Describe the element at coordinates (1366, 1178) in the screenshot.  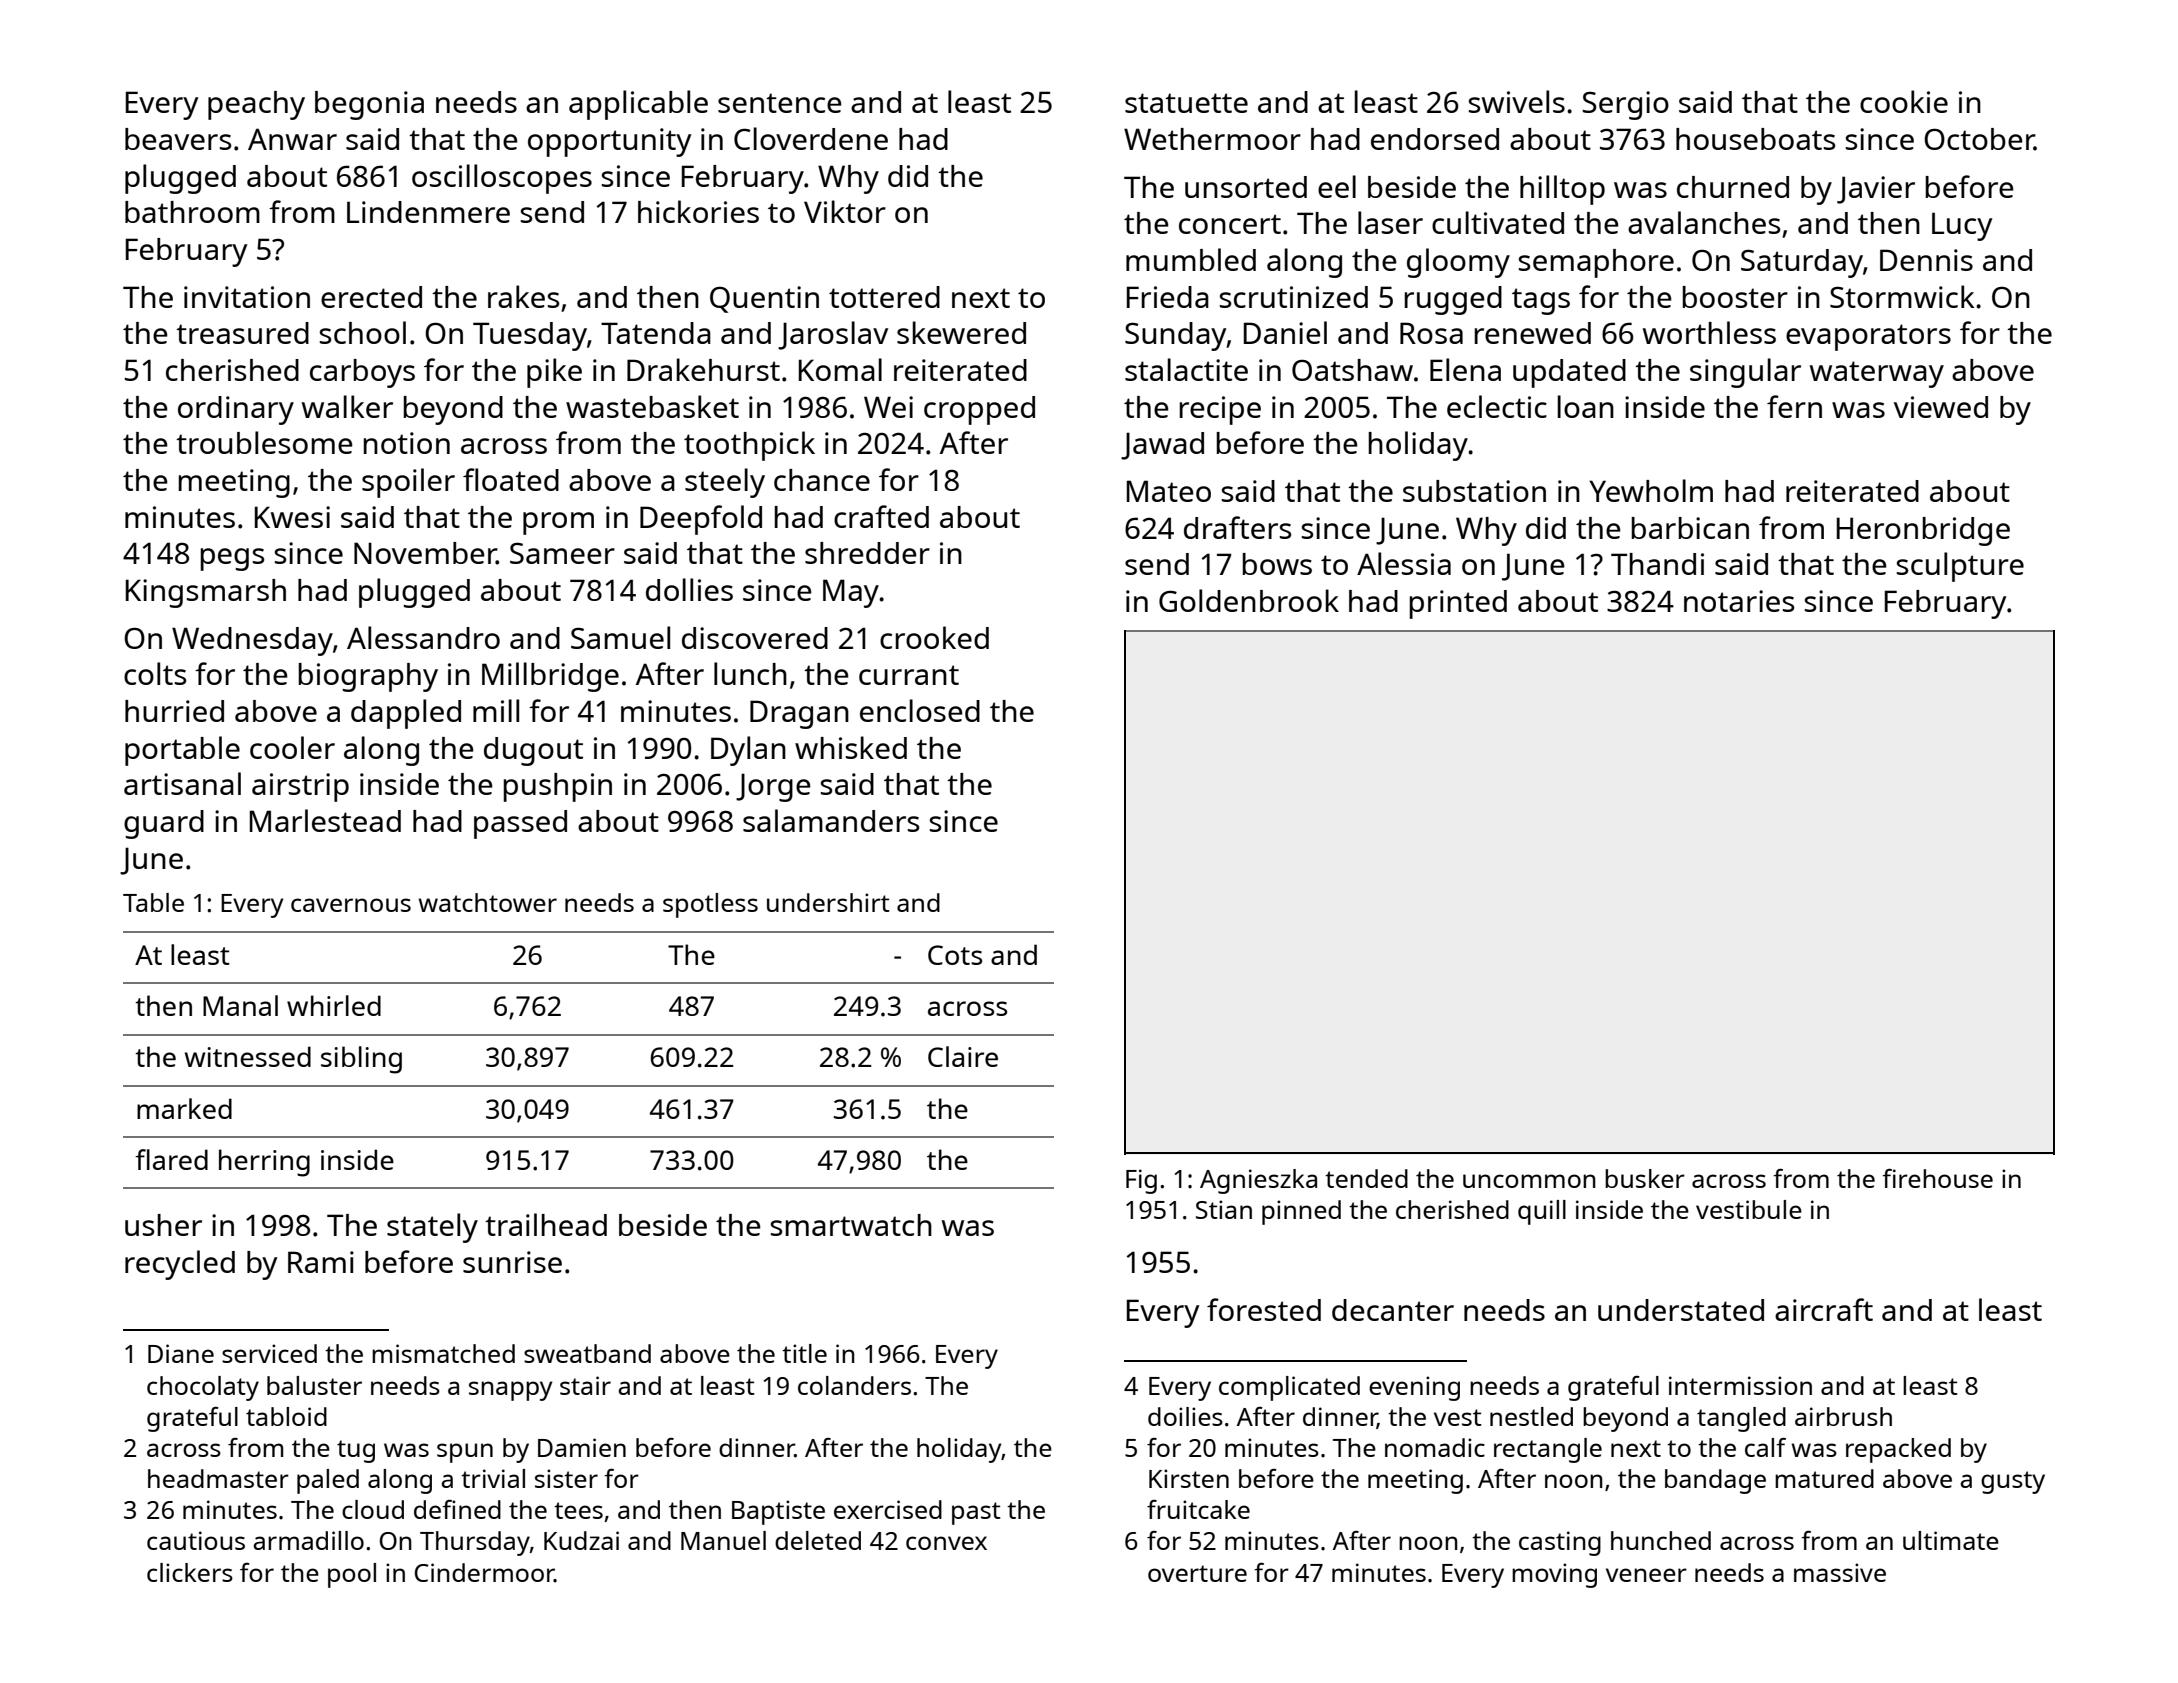
I see `tended` at that location.
